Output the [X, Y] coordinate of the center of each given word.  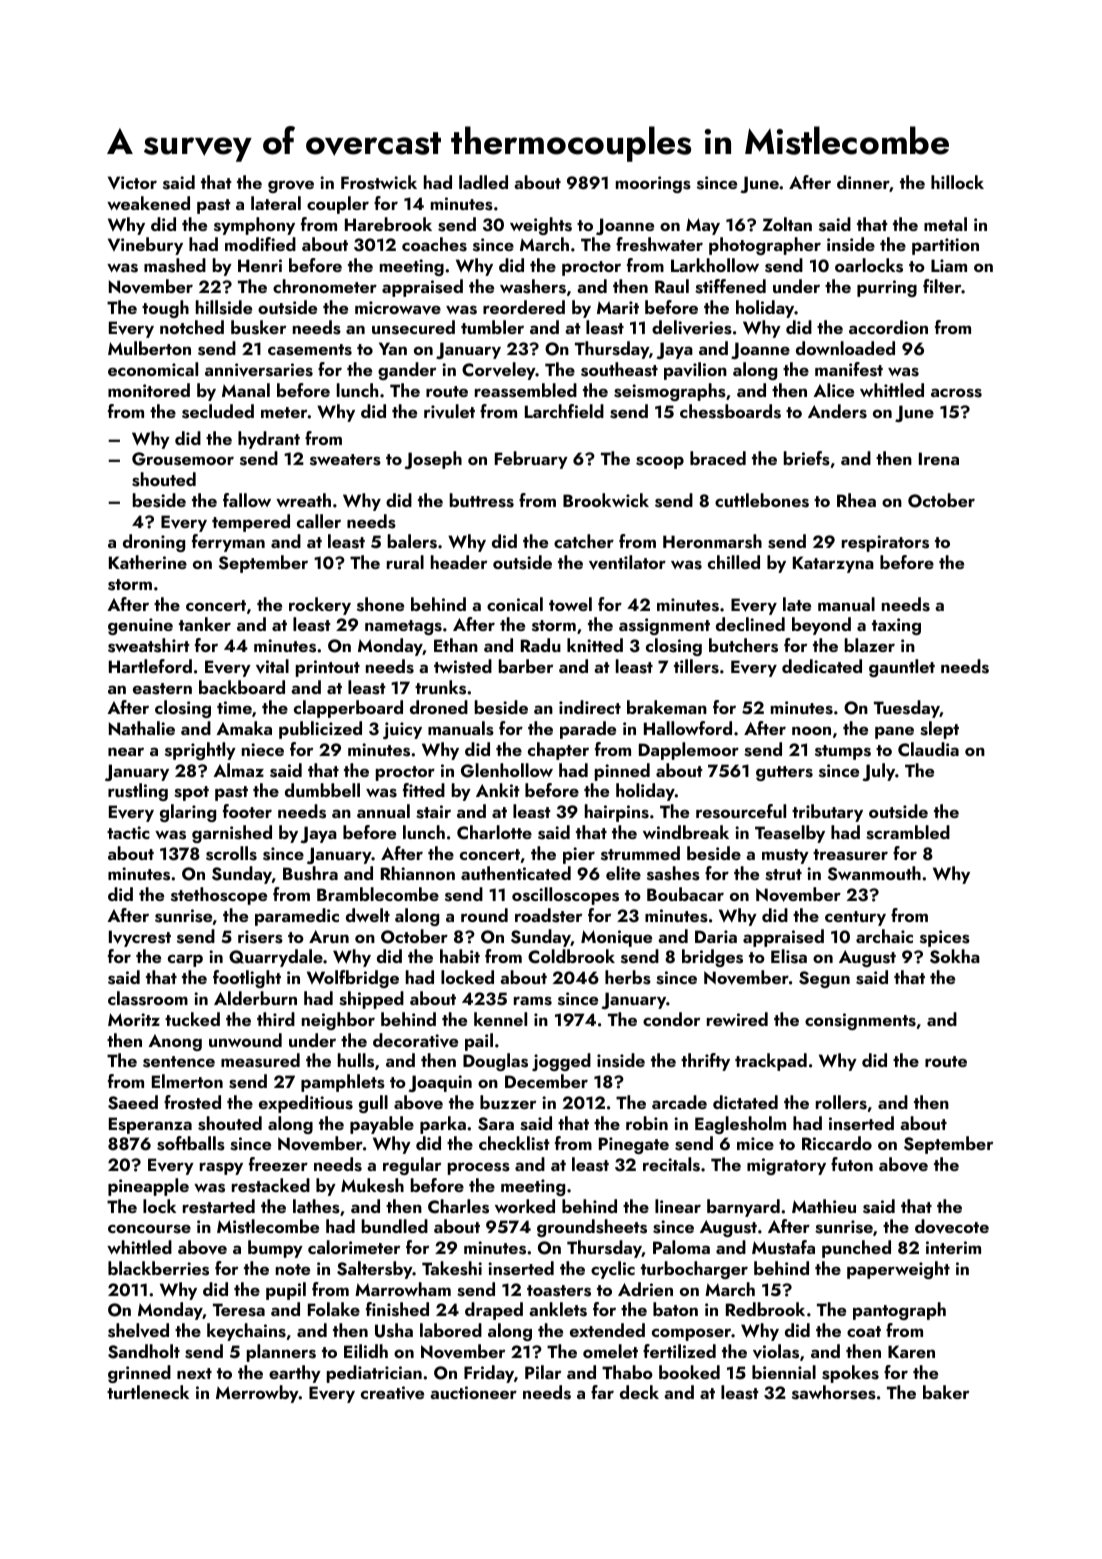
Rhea [856, 500]
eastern [162, 689]
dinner [863, 183]
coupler [338, 205]
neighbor [338, 1021]
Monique [616, 938]
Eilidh [366, 1351]
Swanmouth [874, 873]
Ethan [456, 645]
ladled [483, 182]
